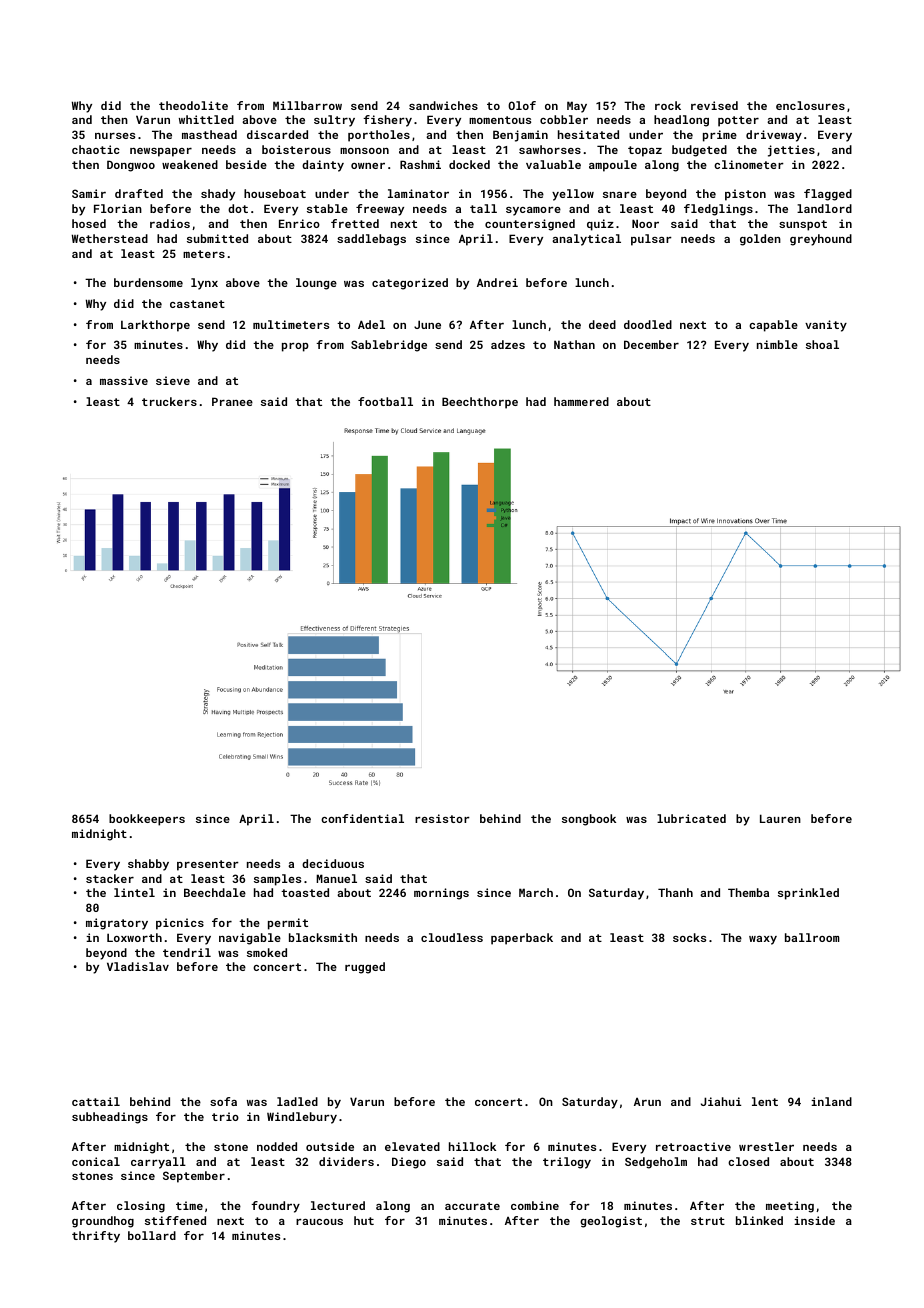  What do you see at coordinates (648, 324) in the screenshot?
I see `doodled` at bounding box center [648, 324].
